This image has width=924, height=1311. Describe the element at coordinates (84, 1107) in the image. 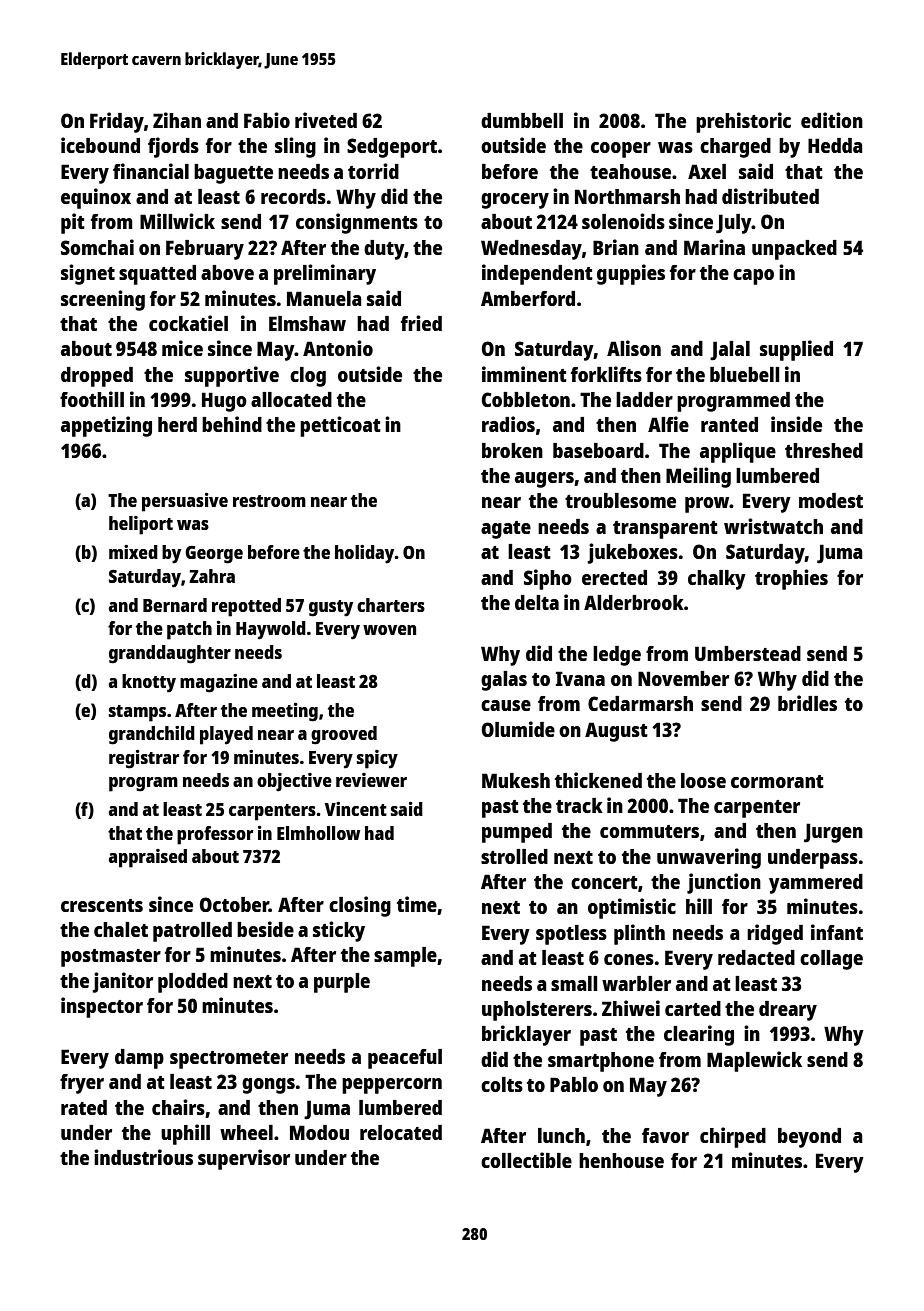

I see `rated` at that location.
